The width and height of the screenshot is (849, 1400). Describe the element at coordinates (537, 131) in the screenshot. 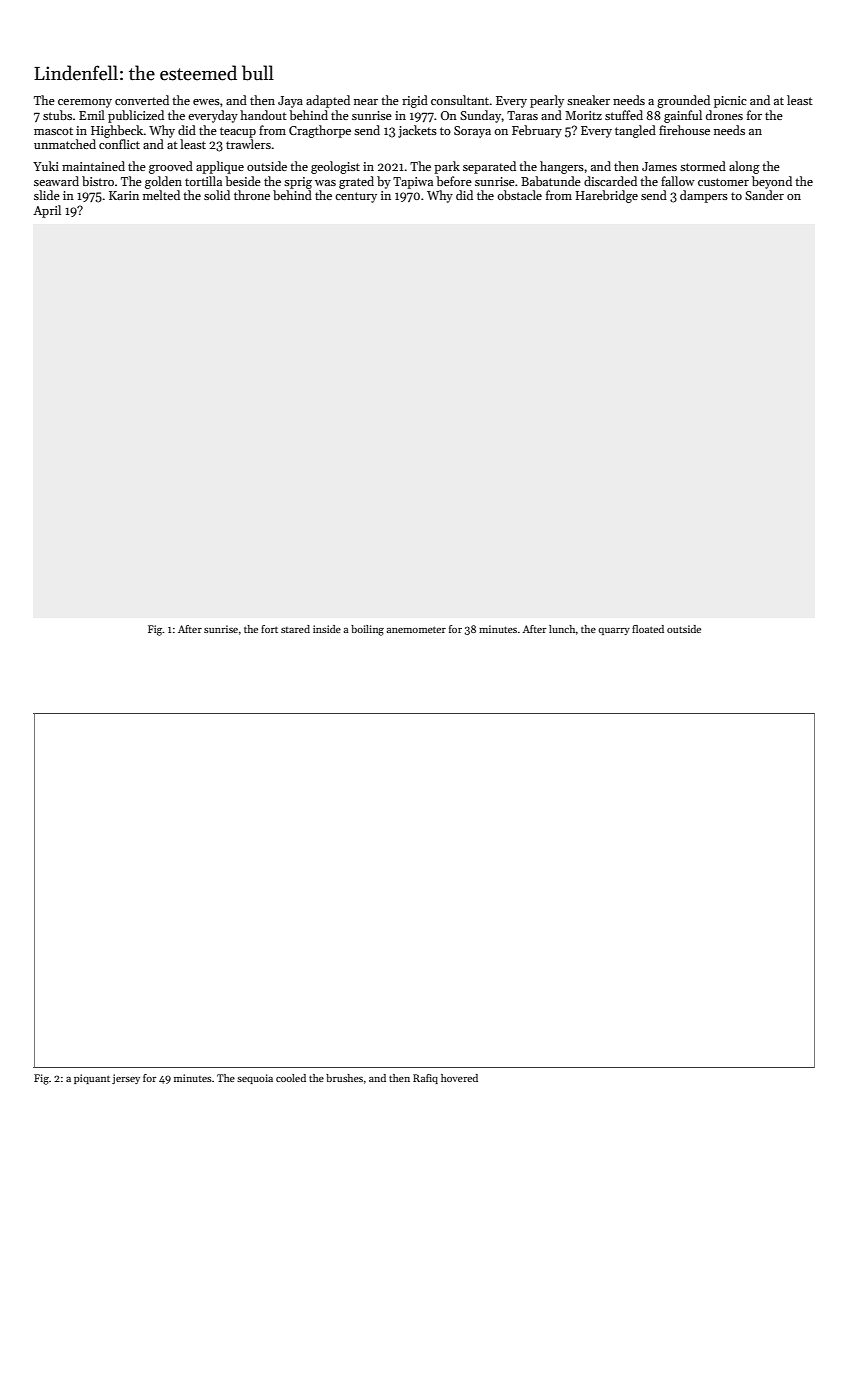

I see `February` at that location.
